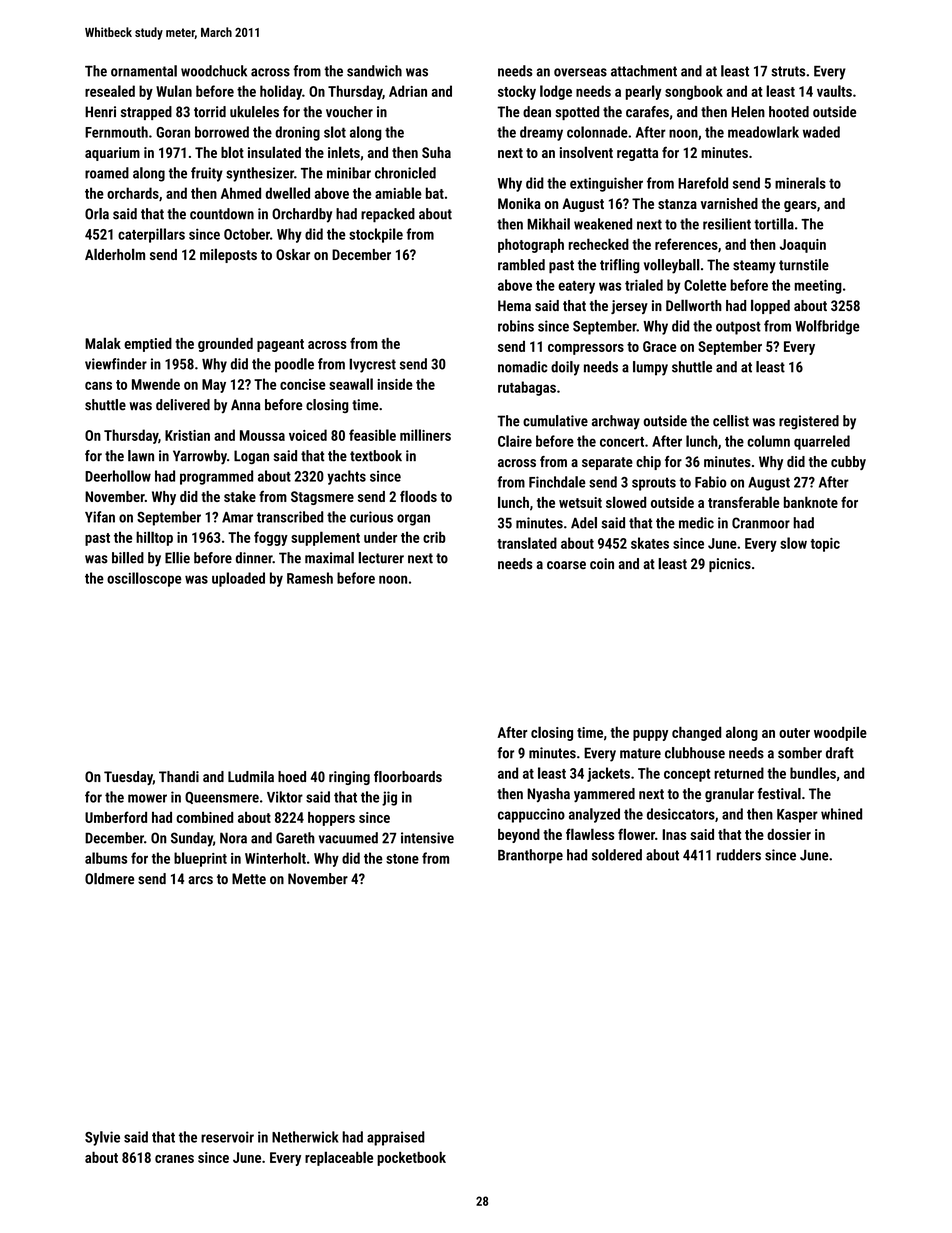 The width and height of the screenshot is (952, 1233). What do you see at coordinates (566, 565) in the screenshot?
I see `coarse` at bounding box center [566, 565].
